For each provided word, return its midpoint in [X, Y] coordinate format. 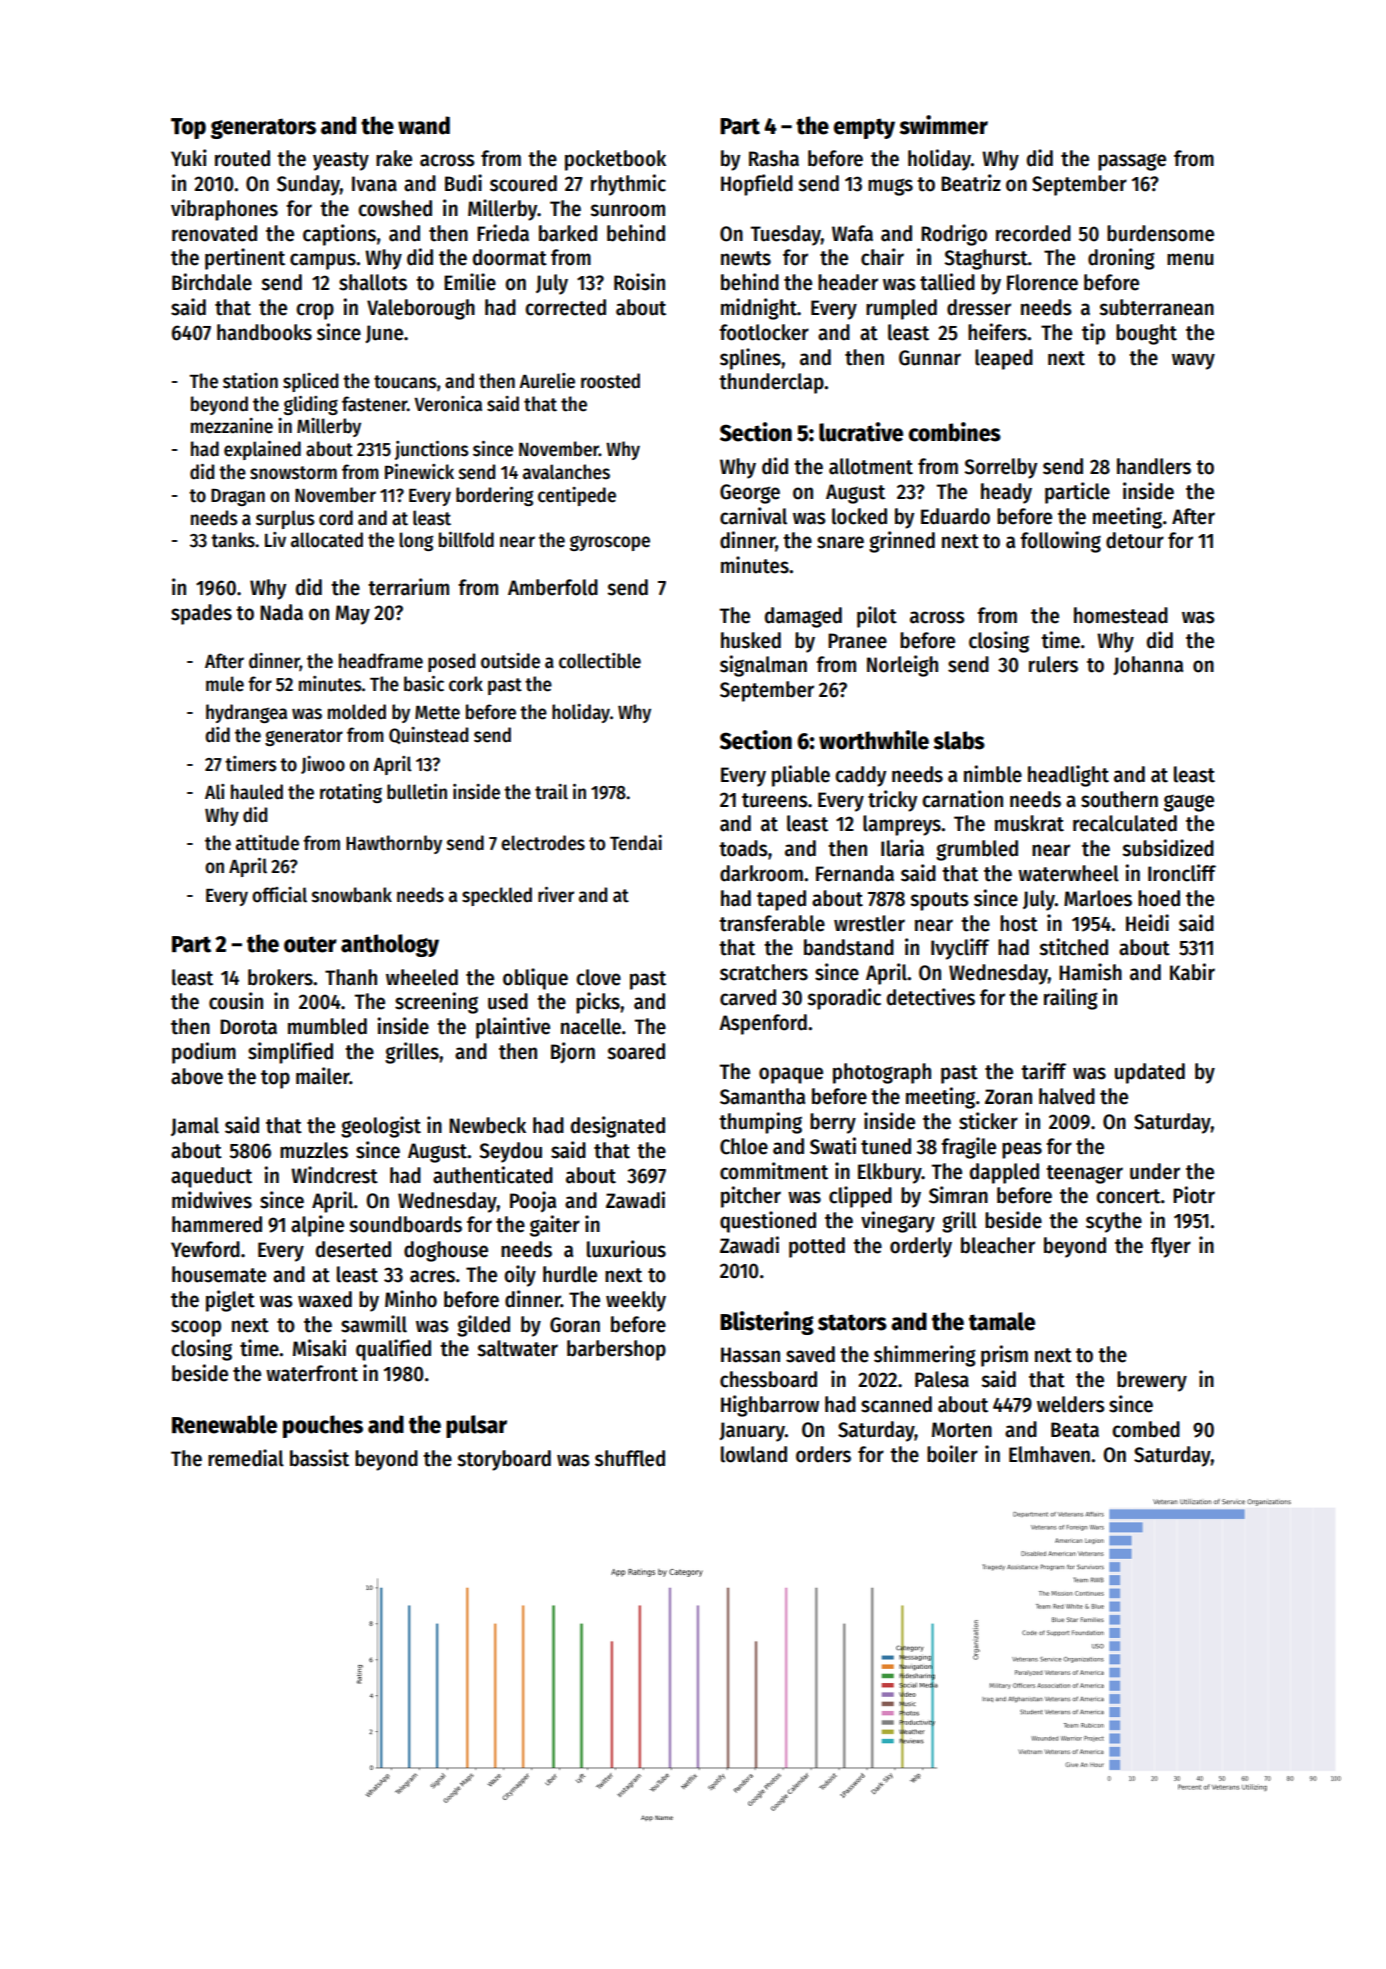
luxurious [626, 1249]
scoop [196, 1328]
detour [1135, 540]
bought [1146, 334]
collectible [600, 661]
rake [394, 158]
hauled [257, 792]
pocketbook [615, 160]
